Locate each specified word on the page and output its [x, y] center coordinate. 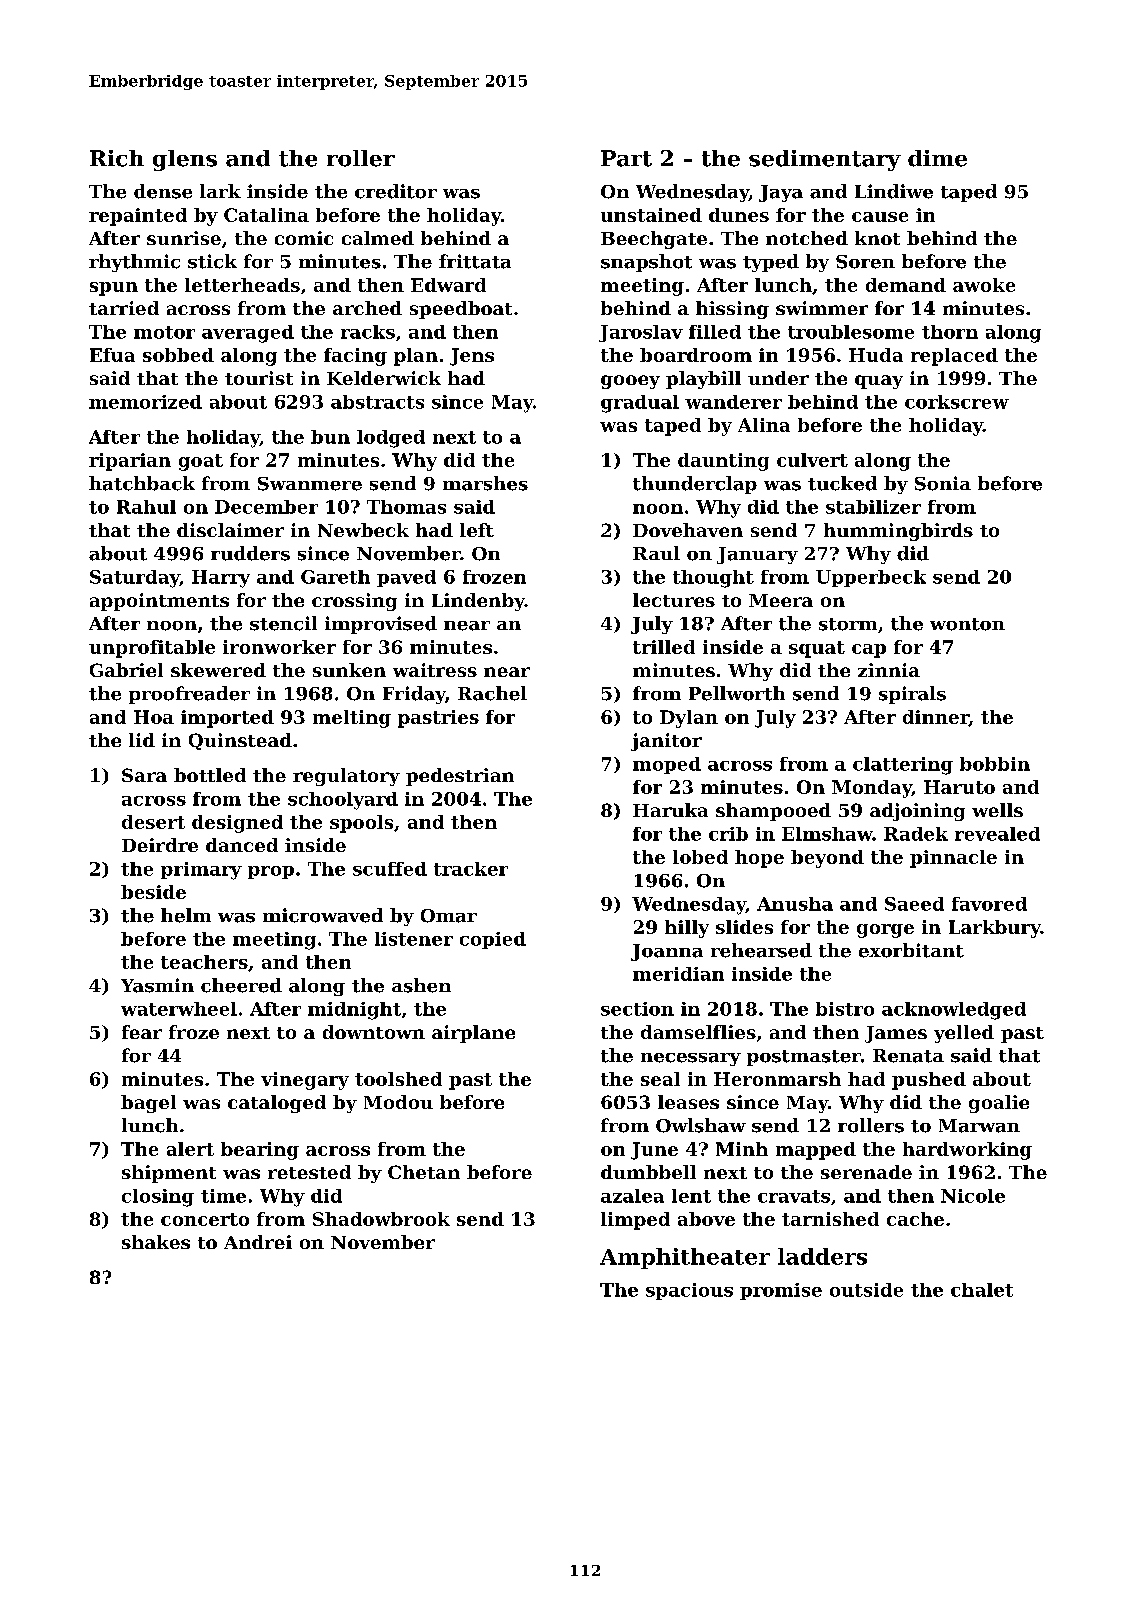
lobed [700, 857]
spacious [689, 1291]
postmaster [804, 1058]
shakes [156, 1242]
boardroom [696, 355]
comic [304, 238]
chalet [982, 1290]
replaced [954, 357]
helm [186, 915]
